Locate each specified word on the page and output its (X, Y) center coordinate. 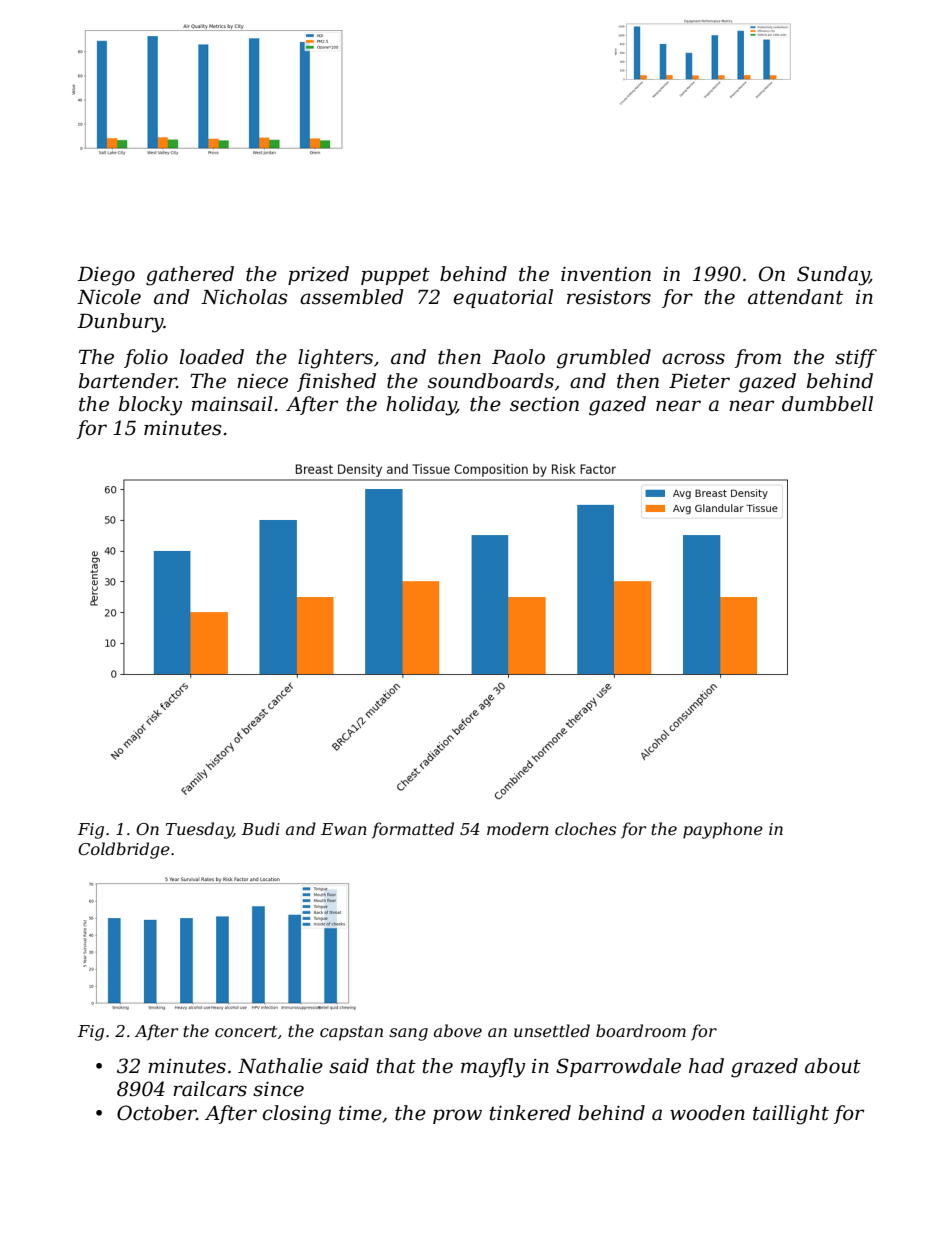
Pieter (699, 381)
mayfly (493, 1068)
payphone (723, 830)
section (544, 404)
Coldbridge (124, 850)
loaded (212, 357)
